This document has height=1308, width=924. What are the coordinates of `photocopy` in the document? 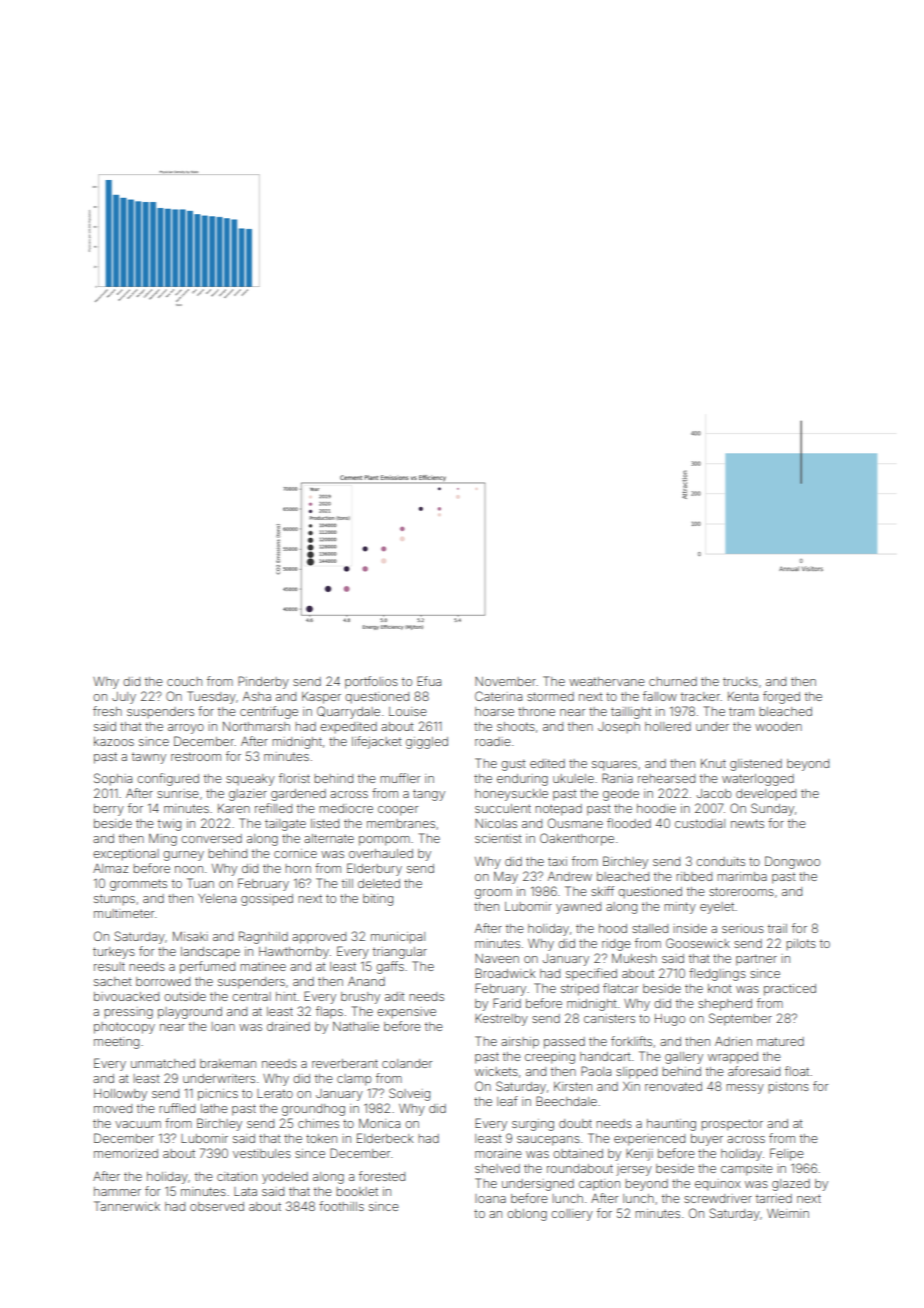 It's located at (124, 1028).
